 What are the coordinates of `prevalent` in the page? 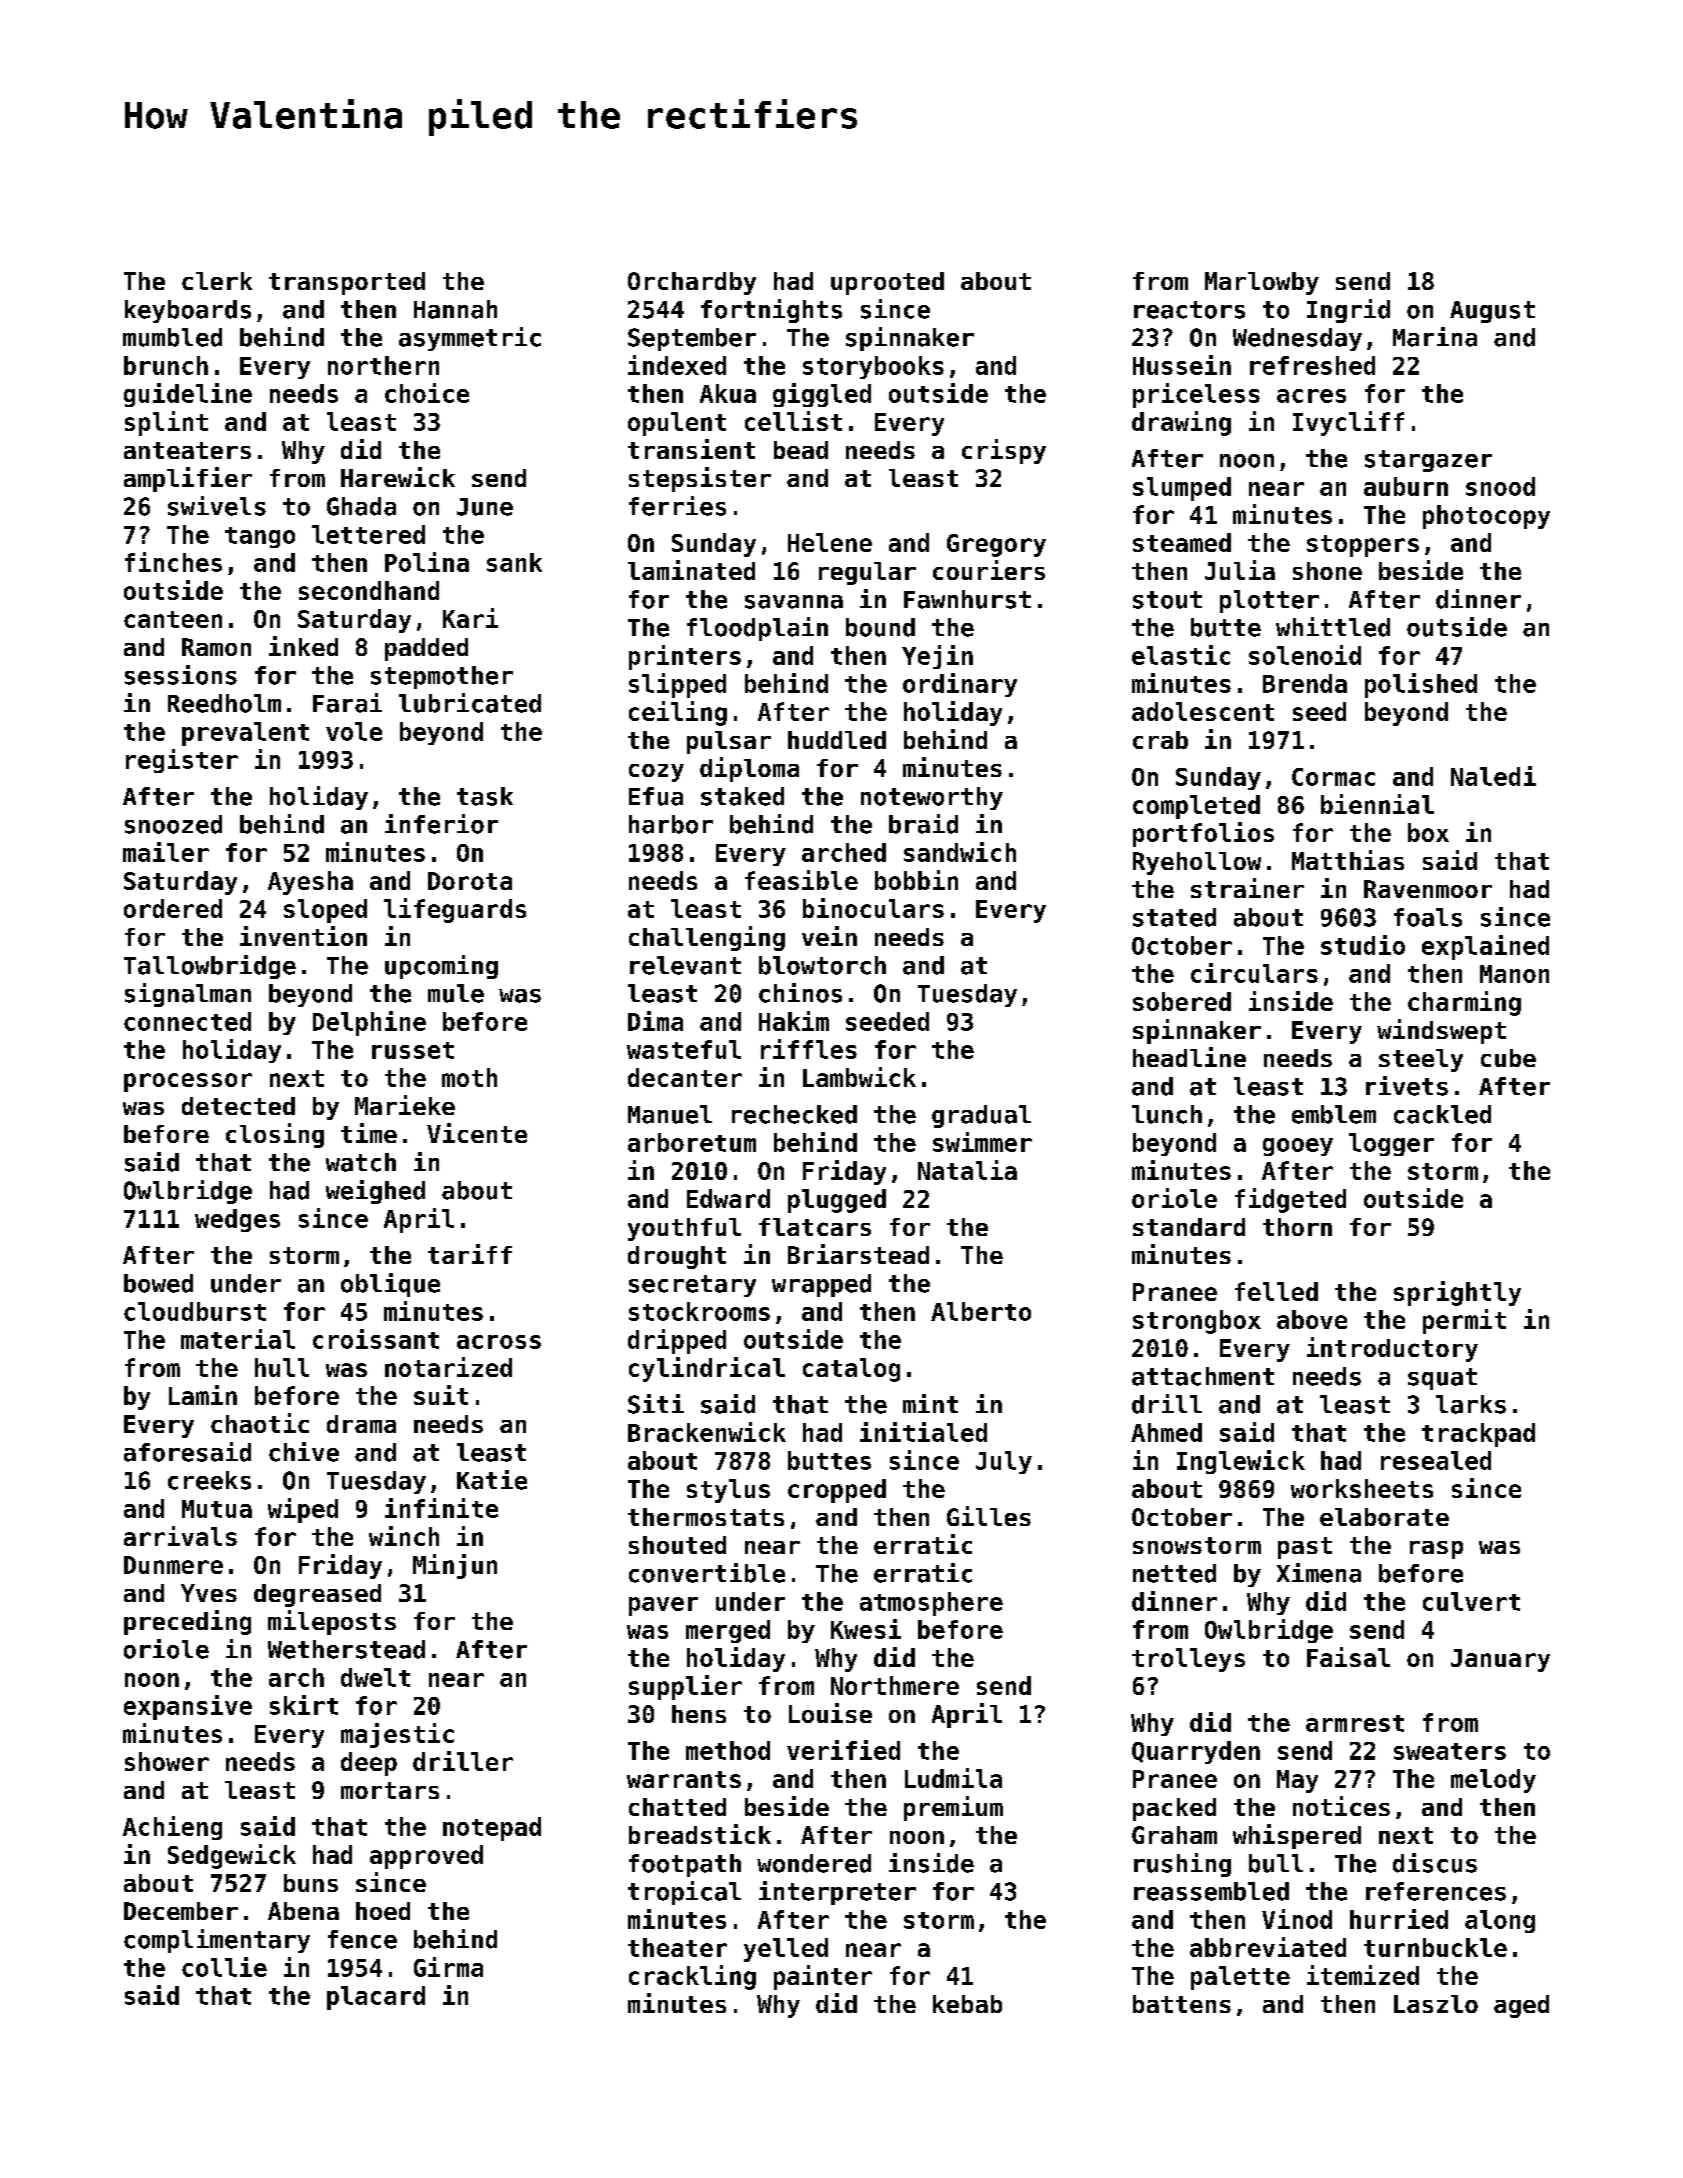 It's located at (245, 734).
